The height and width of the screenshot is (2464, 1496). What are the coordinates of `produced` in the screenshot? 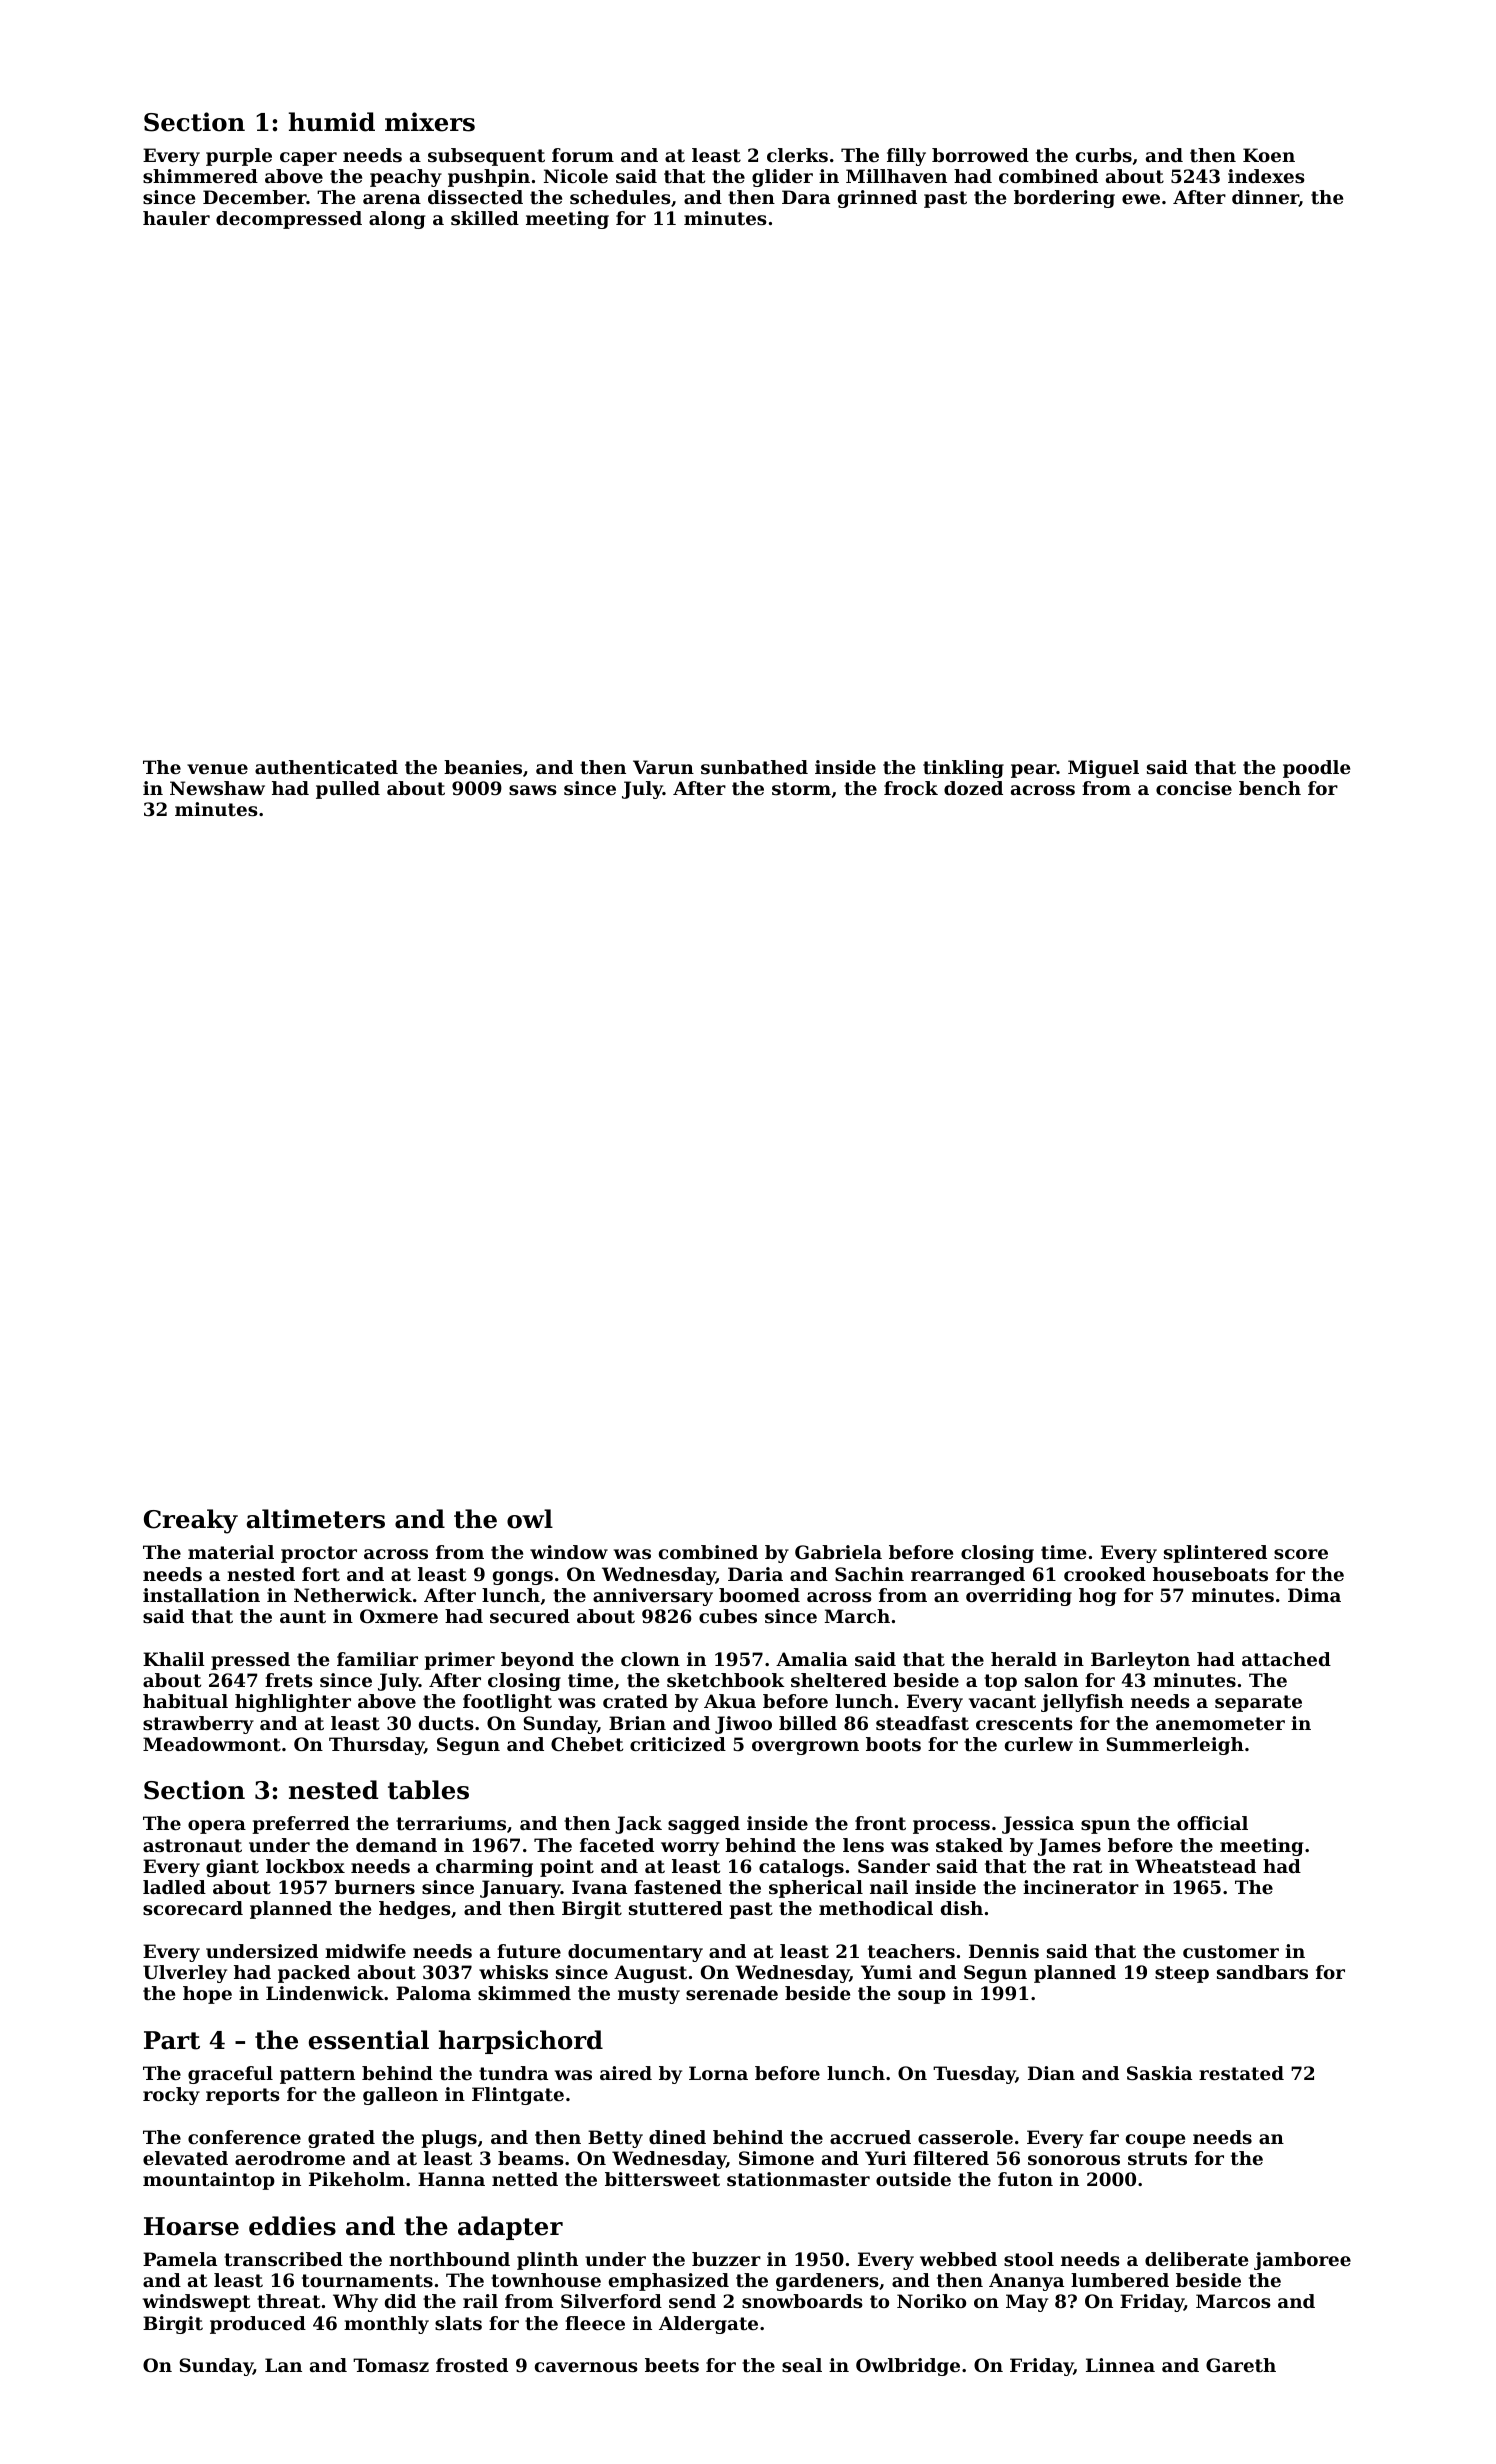 It's located at (258, 2325).
